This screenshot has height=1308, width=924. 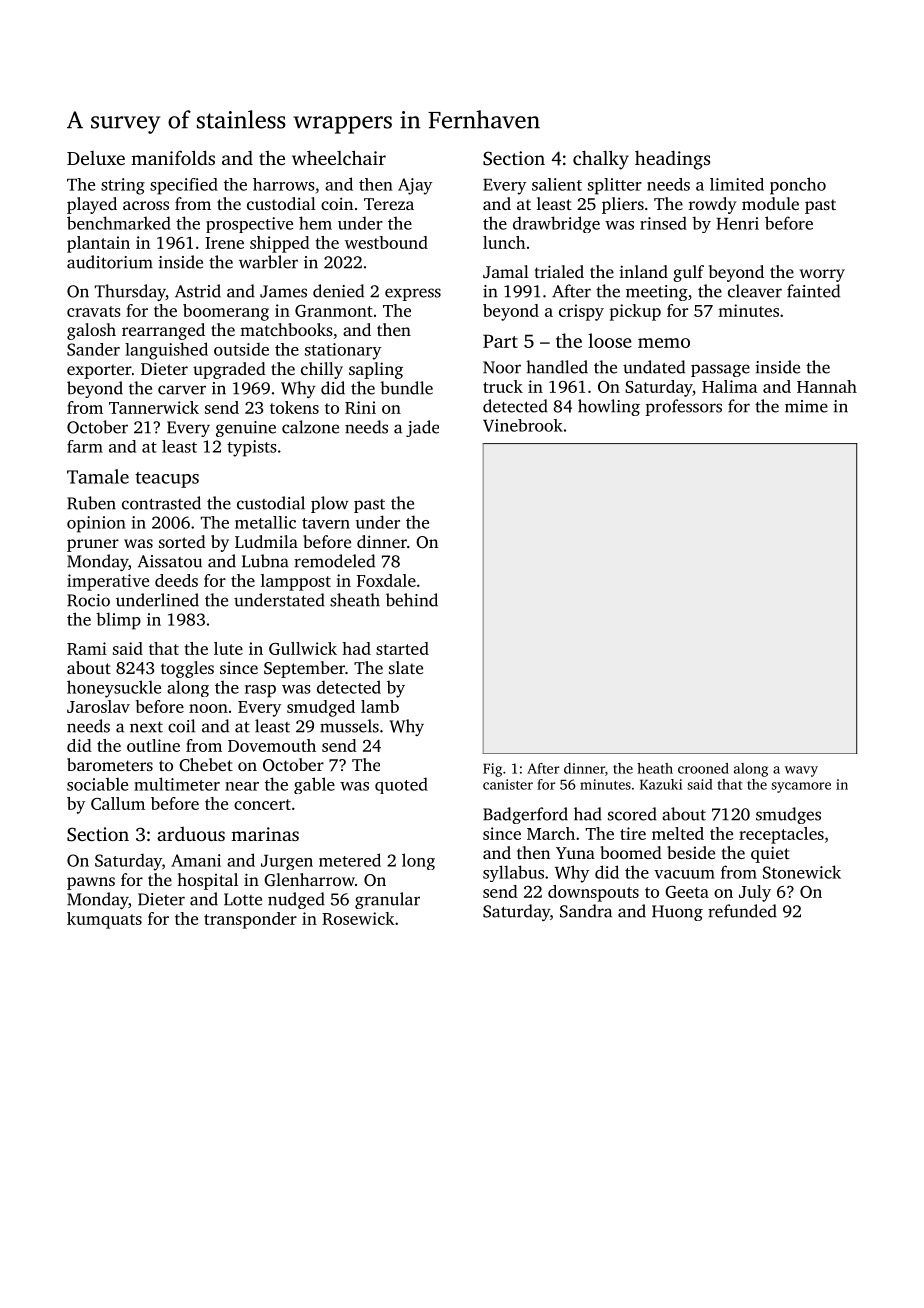 I want to click on Rosewick, so click(x=358, y=918).
